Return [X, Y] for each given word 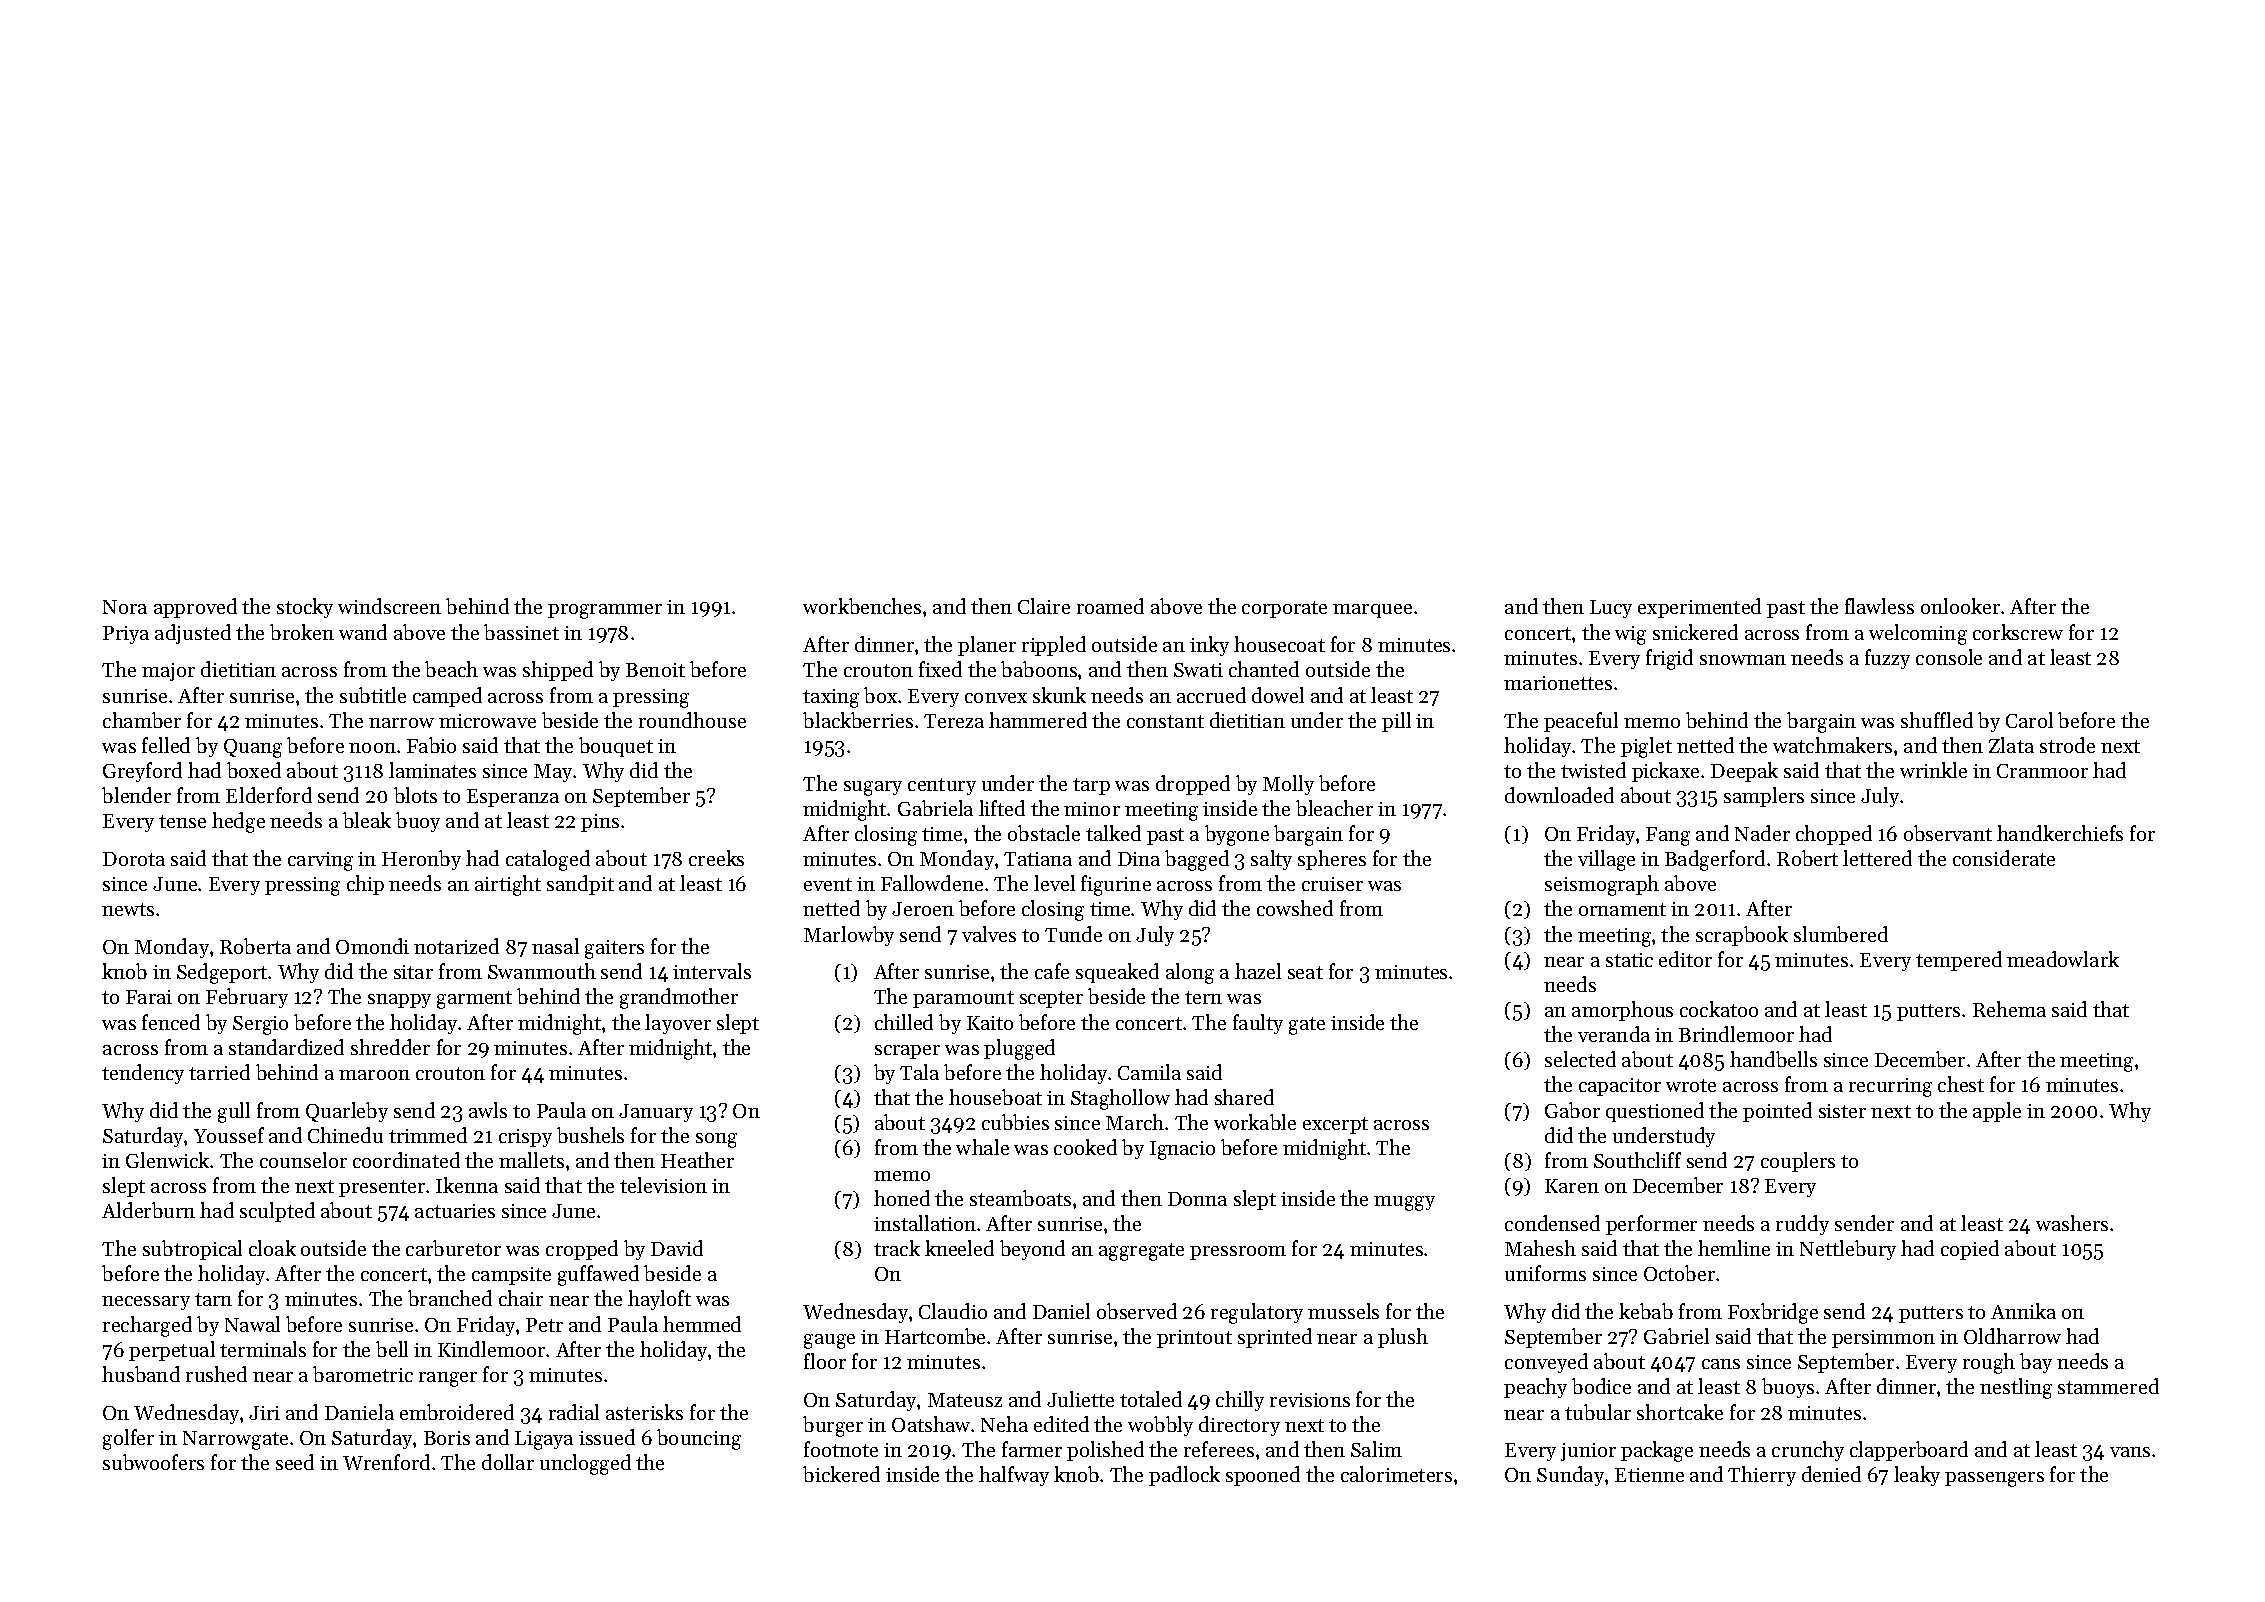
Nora [125, 607]
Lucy [1611, 609]
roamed [1110, 606]
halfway [1014, 1476]
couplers [1798, 1162]
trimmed [428, 1135]
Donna [1197, 1199]
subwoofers [153, 1462]
